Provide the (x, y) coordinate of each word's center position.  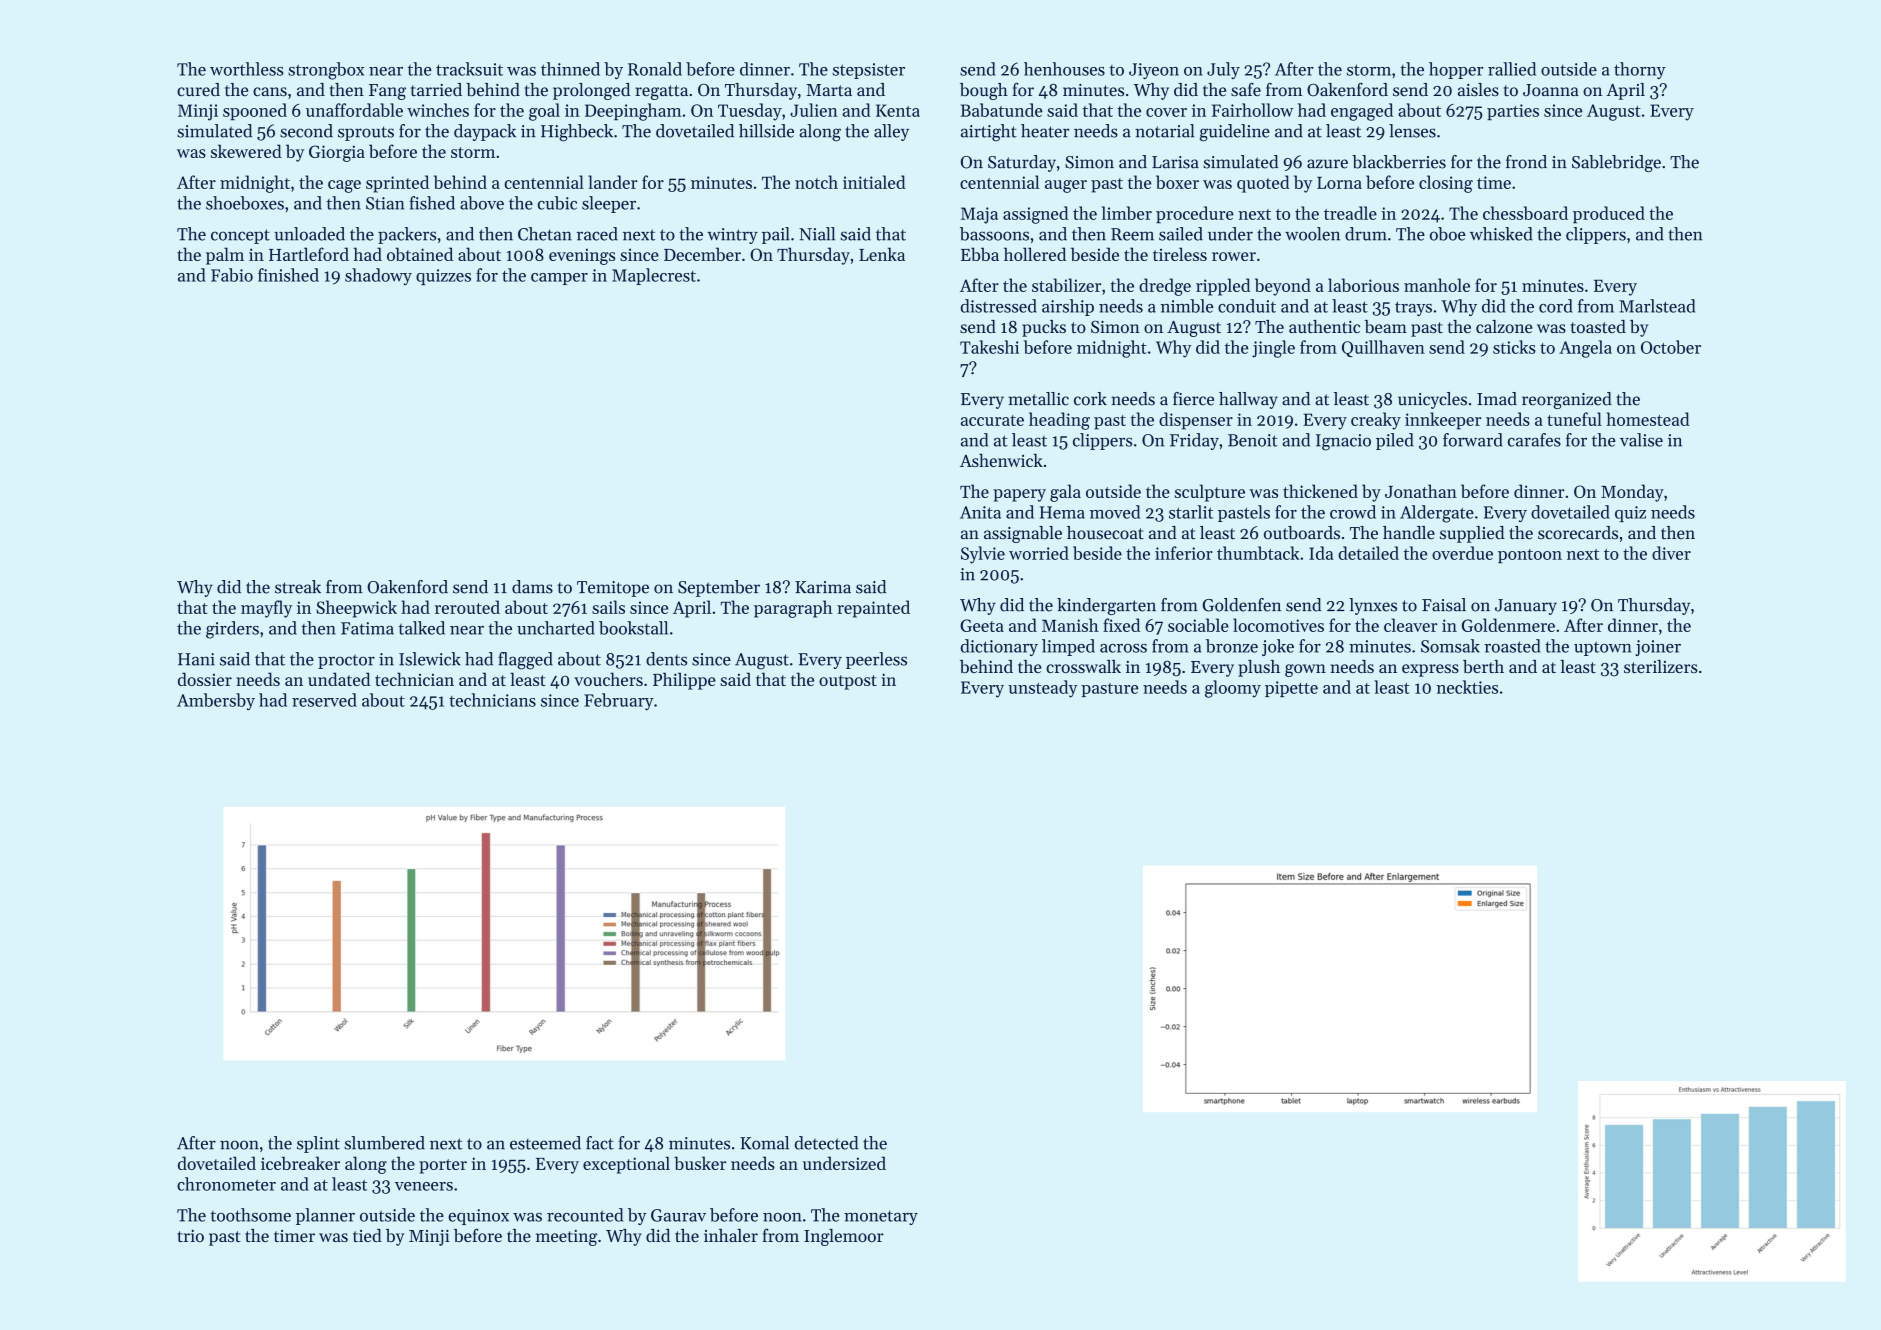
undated (339, 679)
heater (1045, 131)
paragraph (793, 609)
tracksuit (469, 69)
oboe (1448, 234)
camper (559, 279)
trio (191, 1236)
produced (1609, 215)
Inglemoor (844, 1237)
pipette (1291, 689)
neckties (1467, 687)
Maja (979, 215)
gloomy (1233, 689)
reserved (324, 700)
